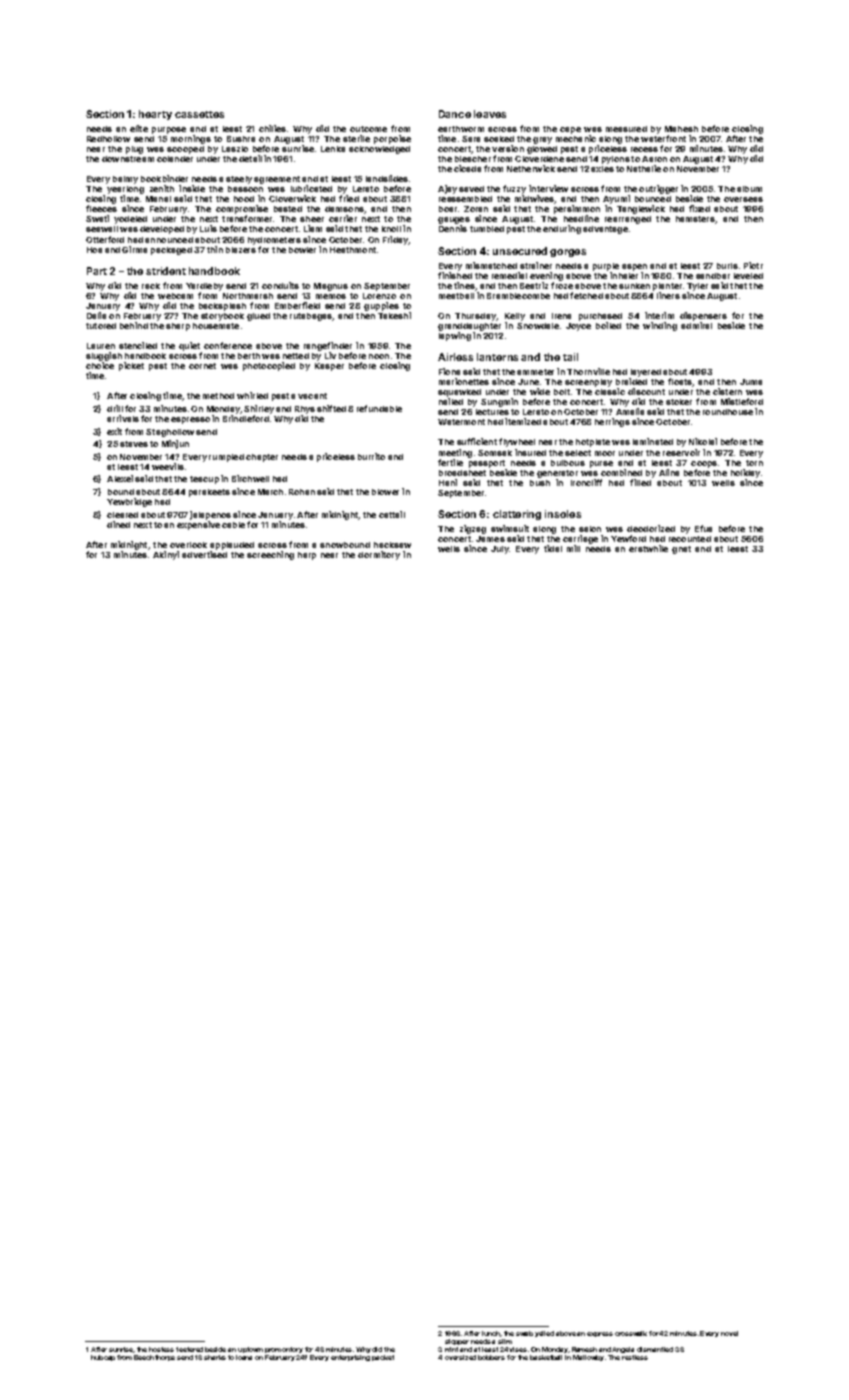 Image resolution: width=849 pixels, height=1400 pixels. What do you see at coordinates (161, 1349) in the image?
I see `hostess` at bounding box center [161, 1349].
